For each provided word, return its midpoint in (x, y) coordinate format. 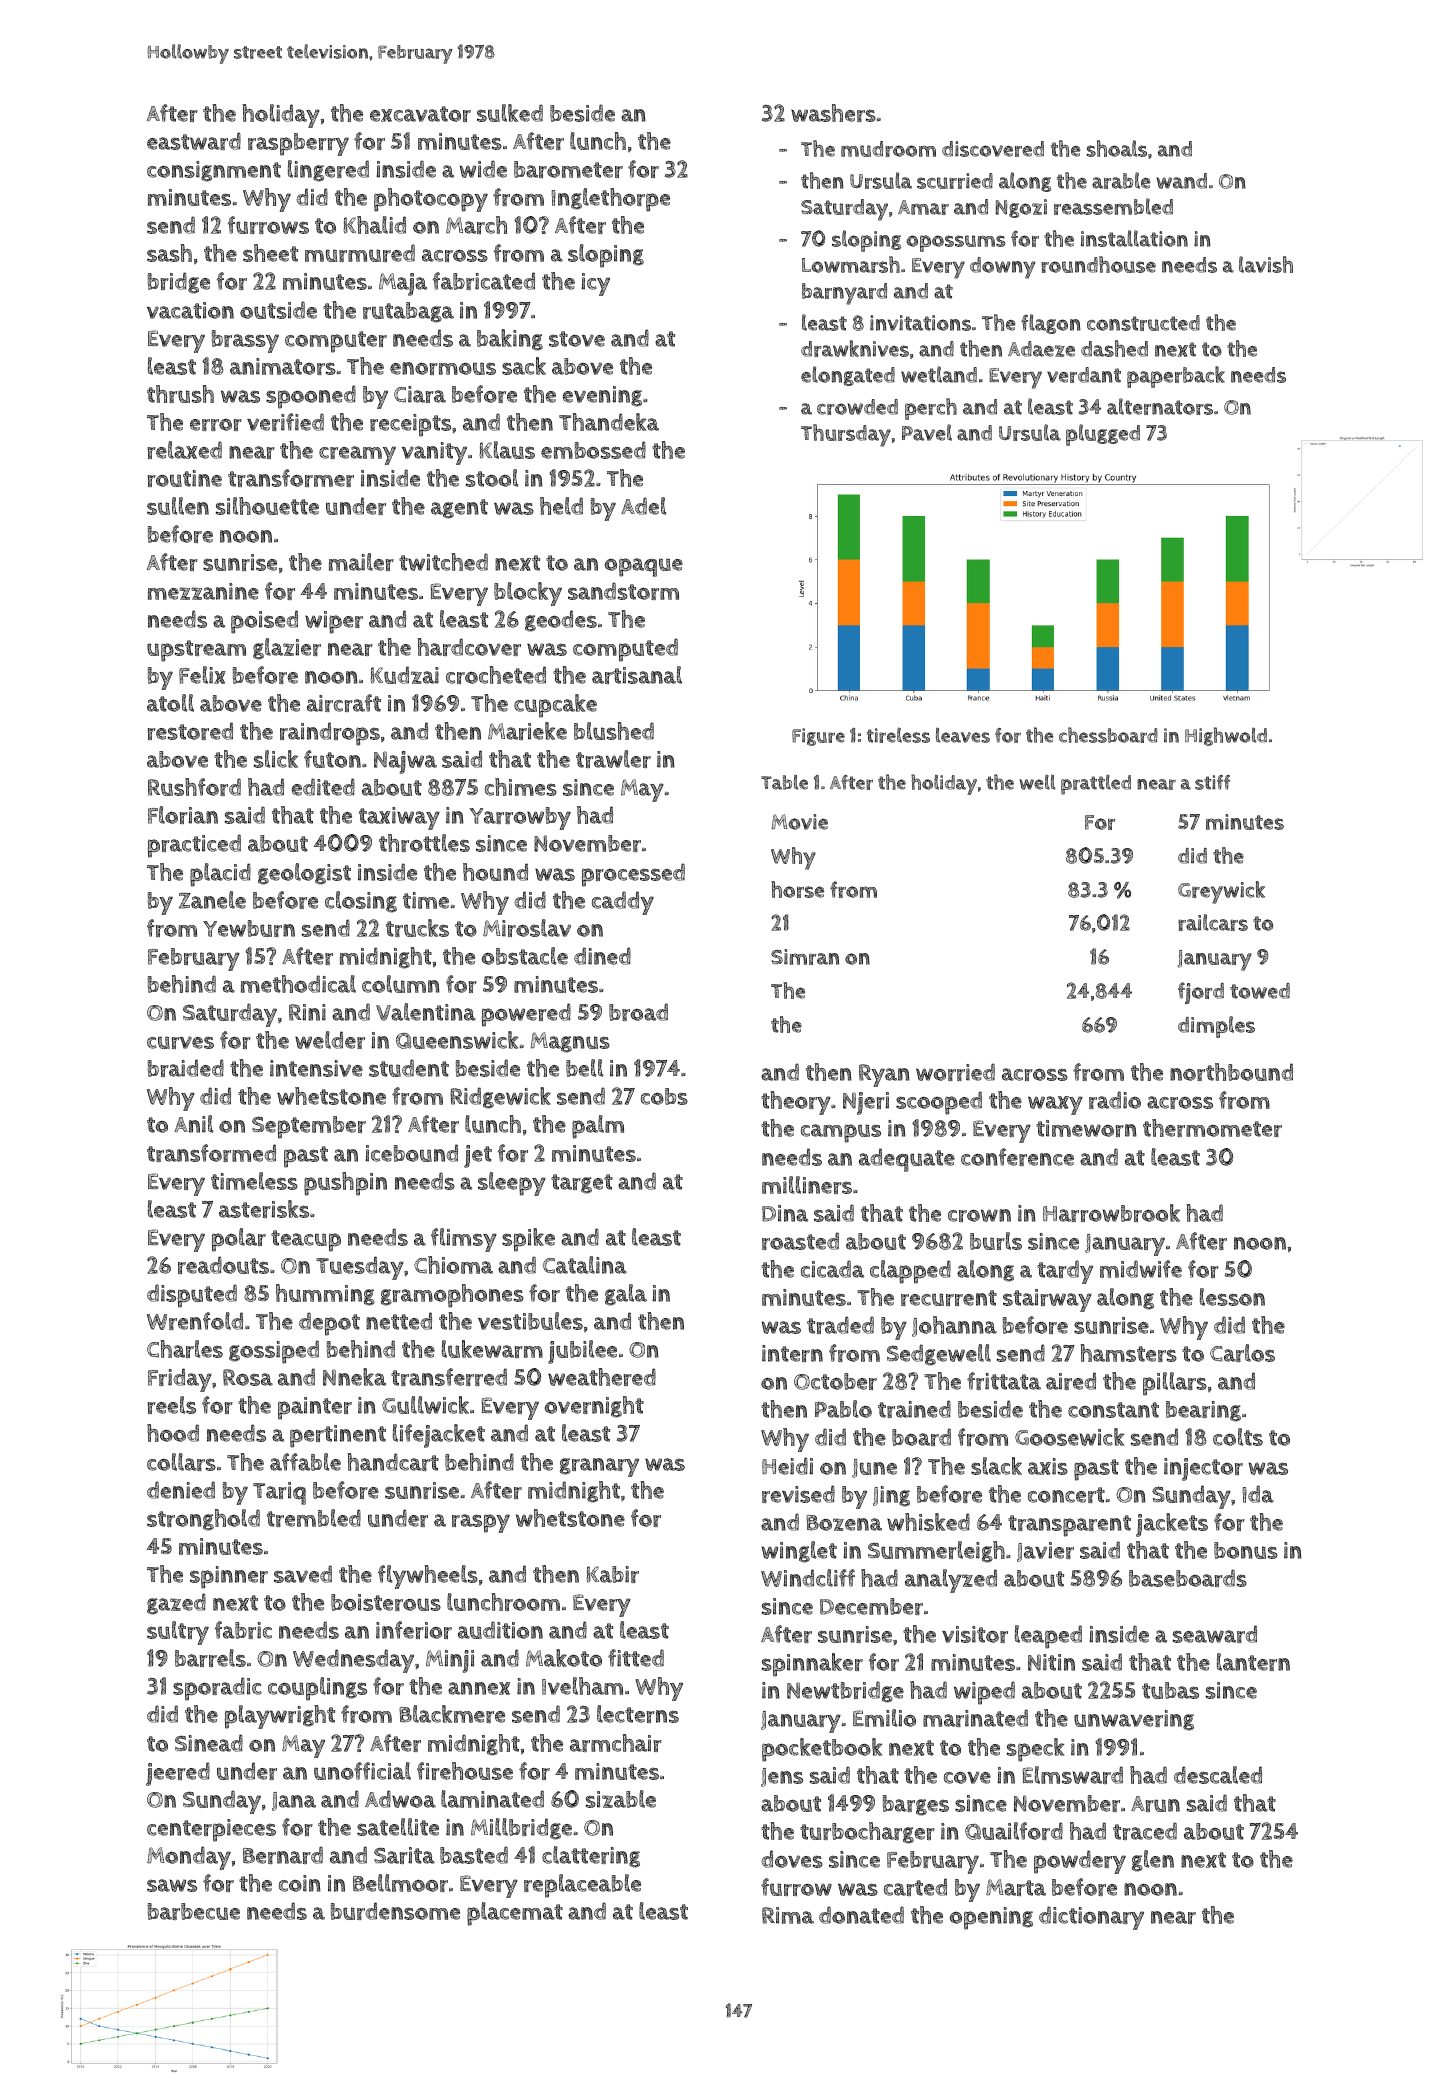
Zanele (212, 900)
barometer (568, 169)
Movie (799, 822)
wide (483, 169)
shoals (1116, 148)
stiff (1212, 782)
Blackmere (452, 1714)
